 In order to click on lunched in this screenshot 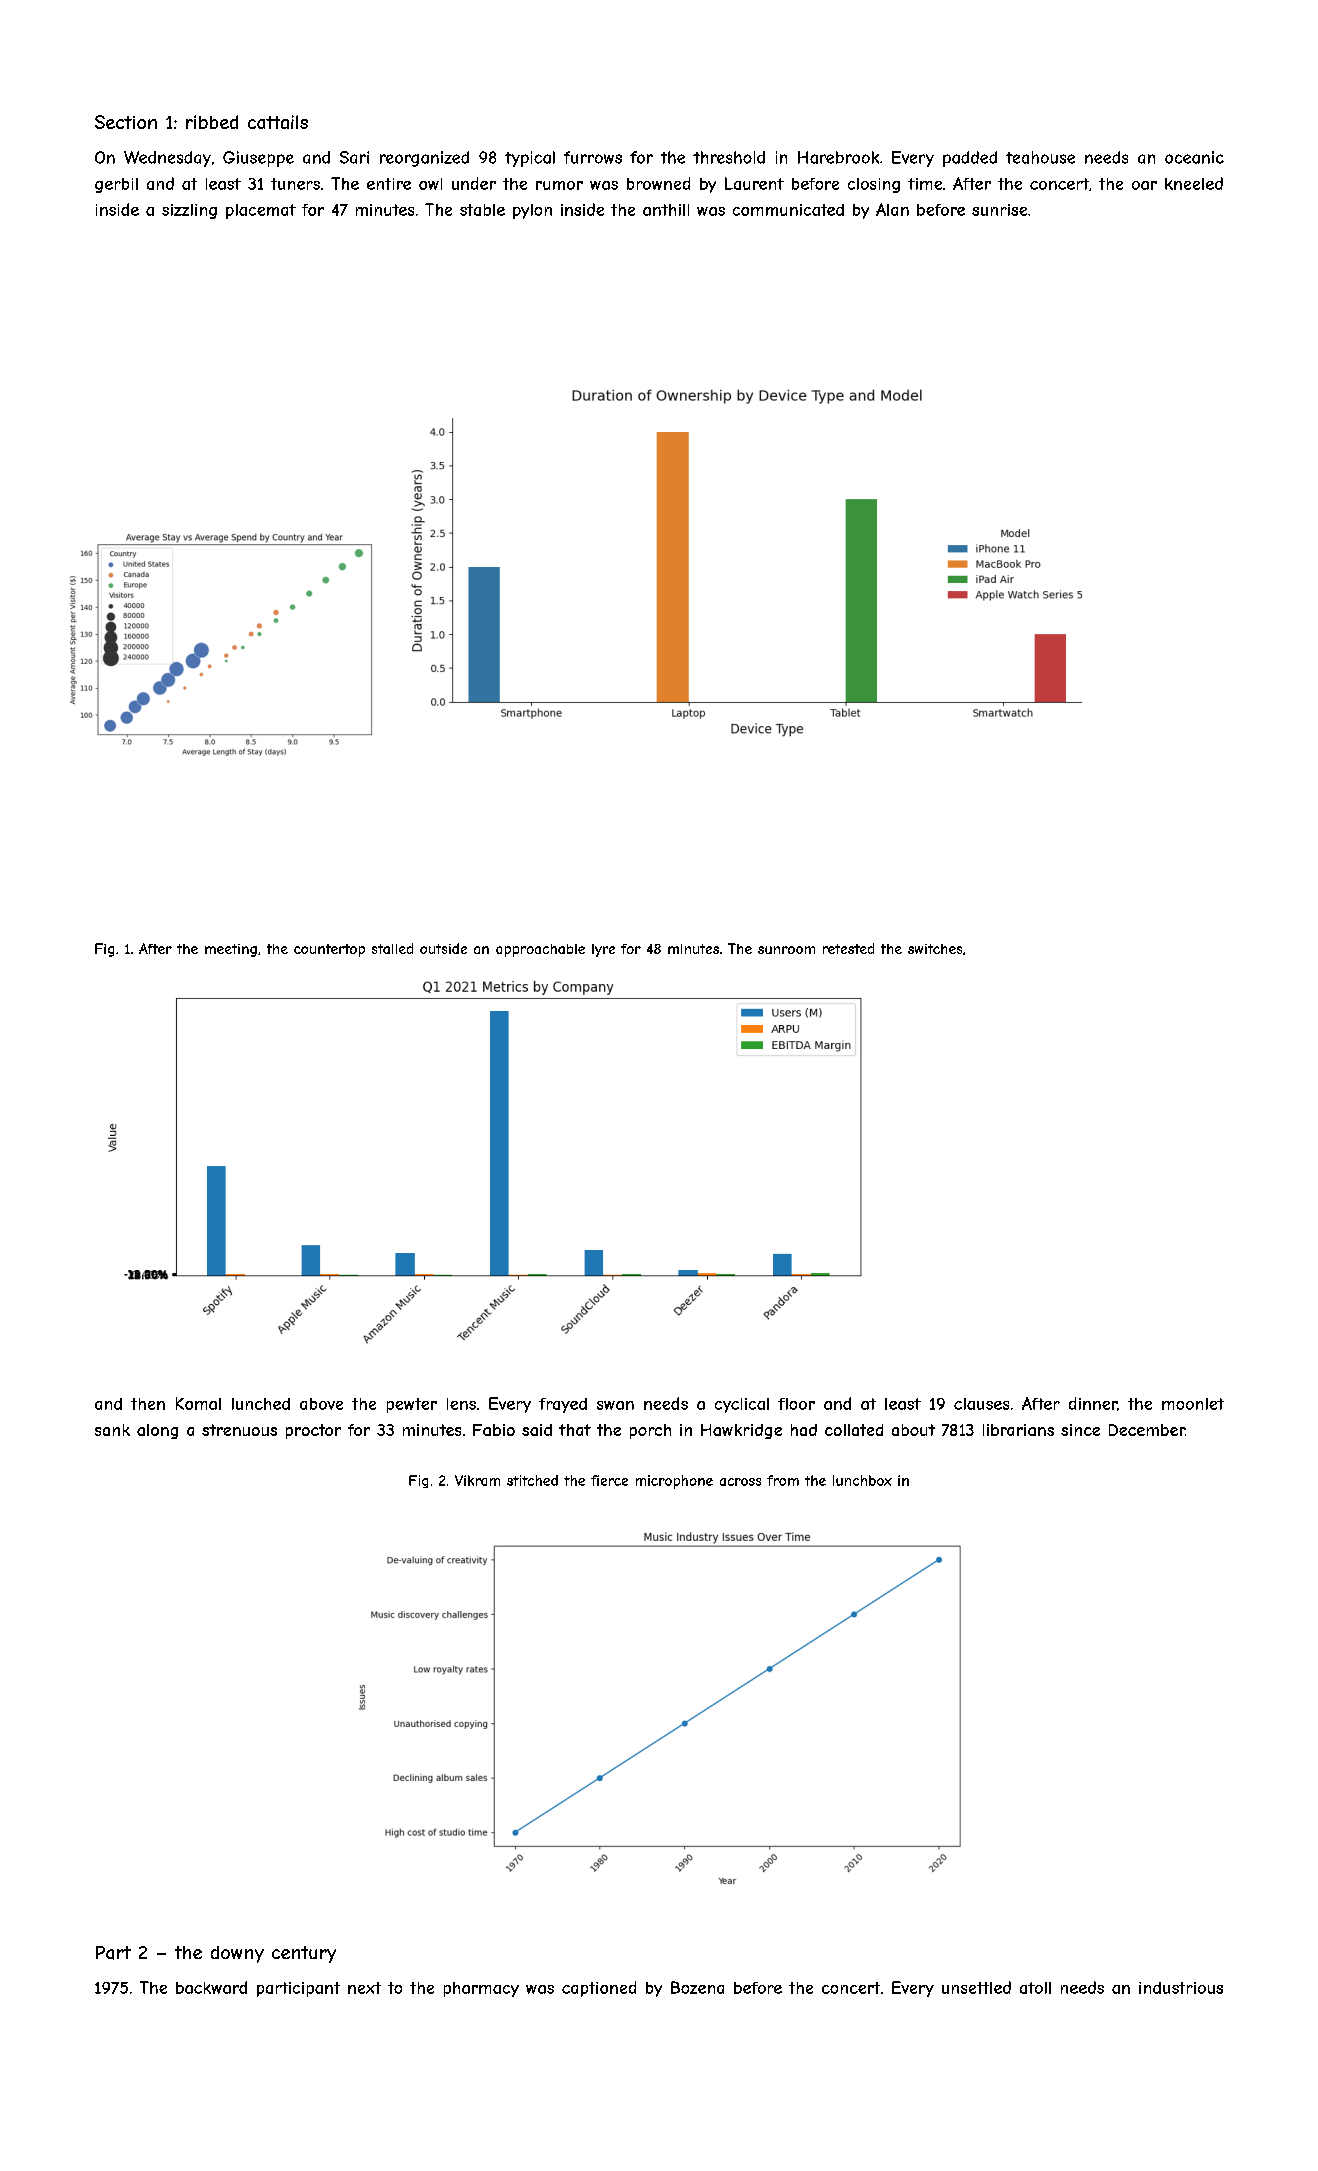, I will do `click(261, 1404)`.
